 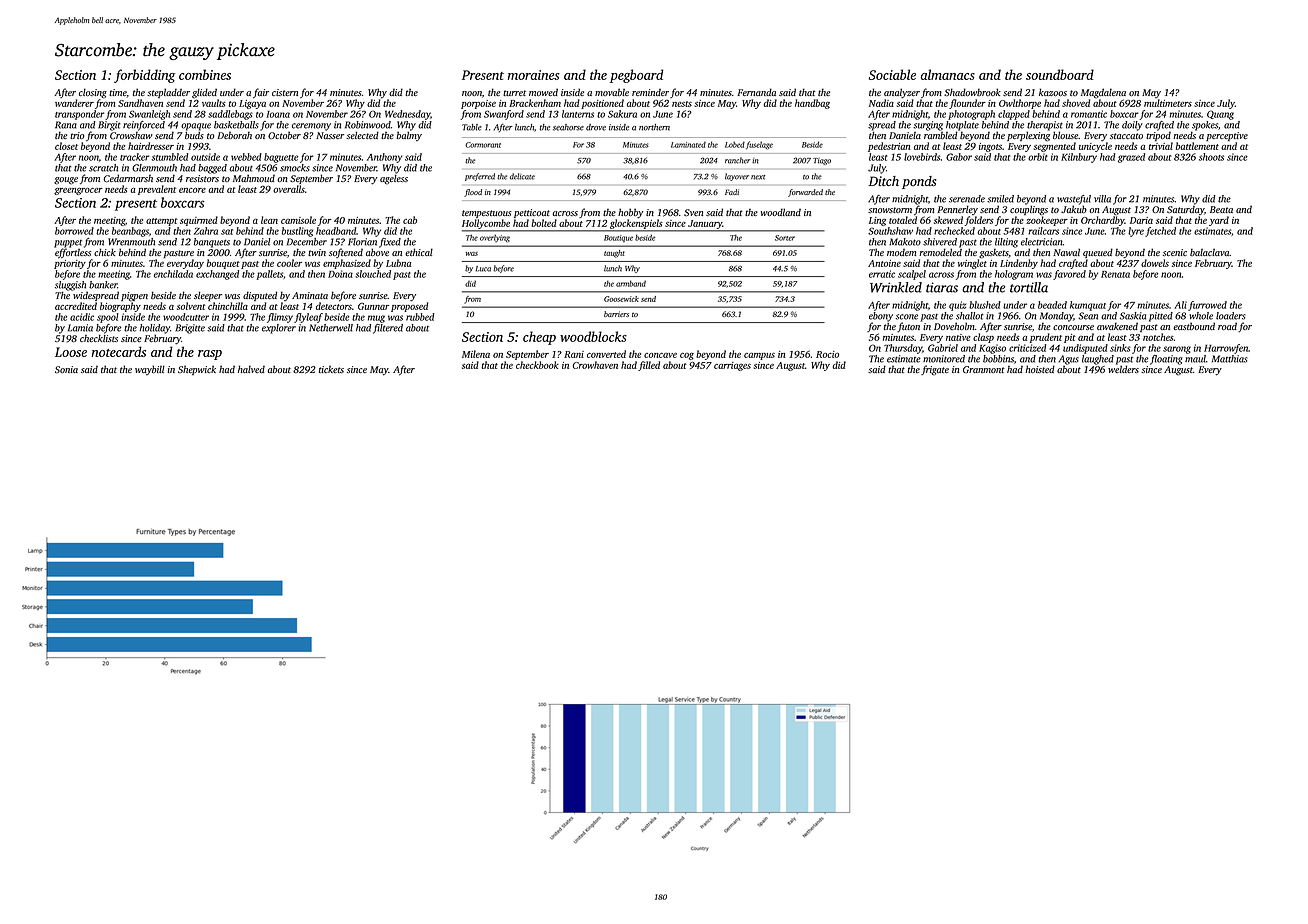 What do you see at coordinates (537, 365) in the document?
I see `checkbook` at bounding box center [537, 365].
